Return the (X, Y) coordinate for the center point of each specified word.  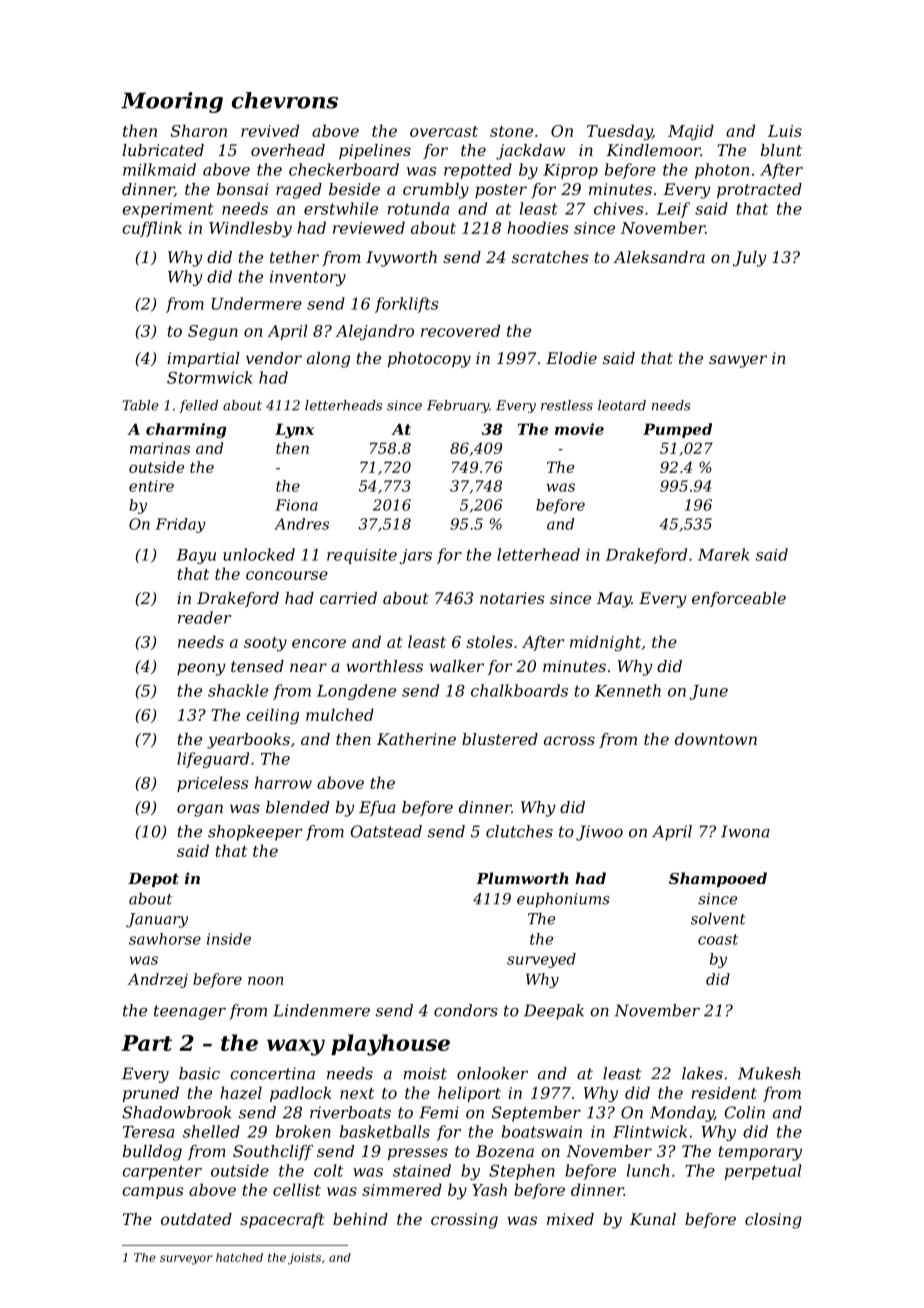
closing (773, 1221)
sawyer (738, 361)
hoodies (538, 227)
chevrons (285, 100)
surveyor (186, 1260)
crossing (464, 1221)
